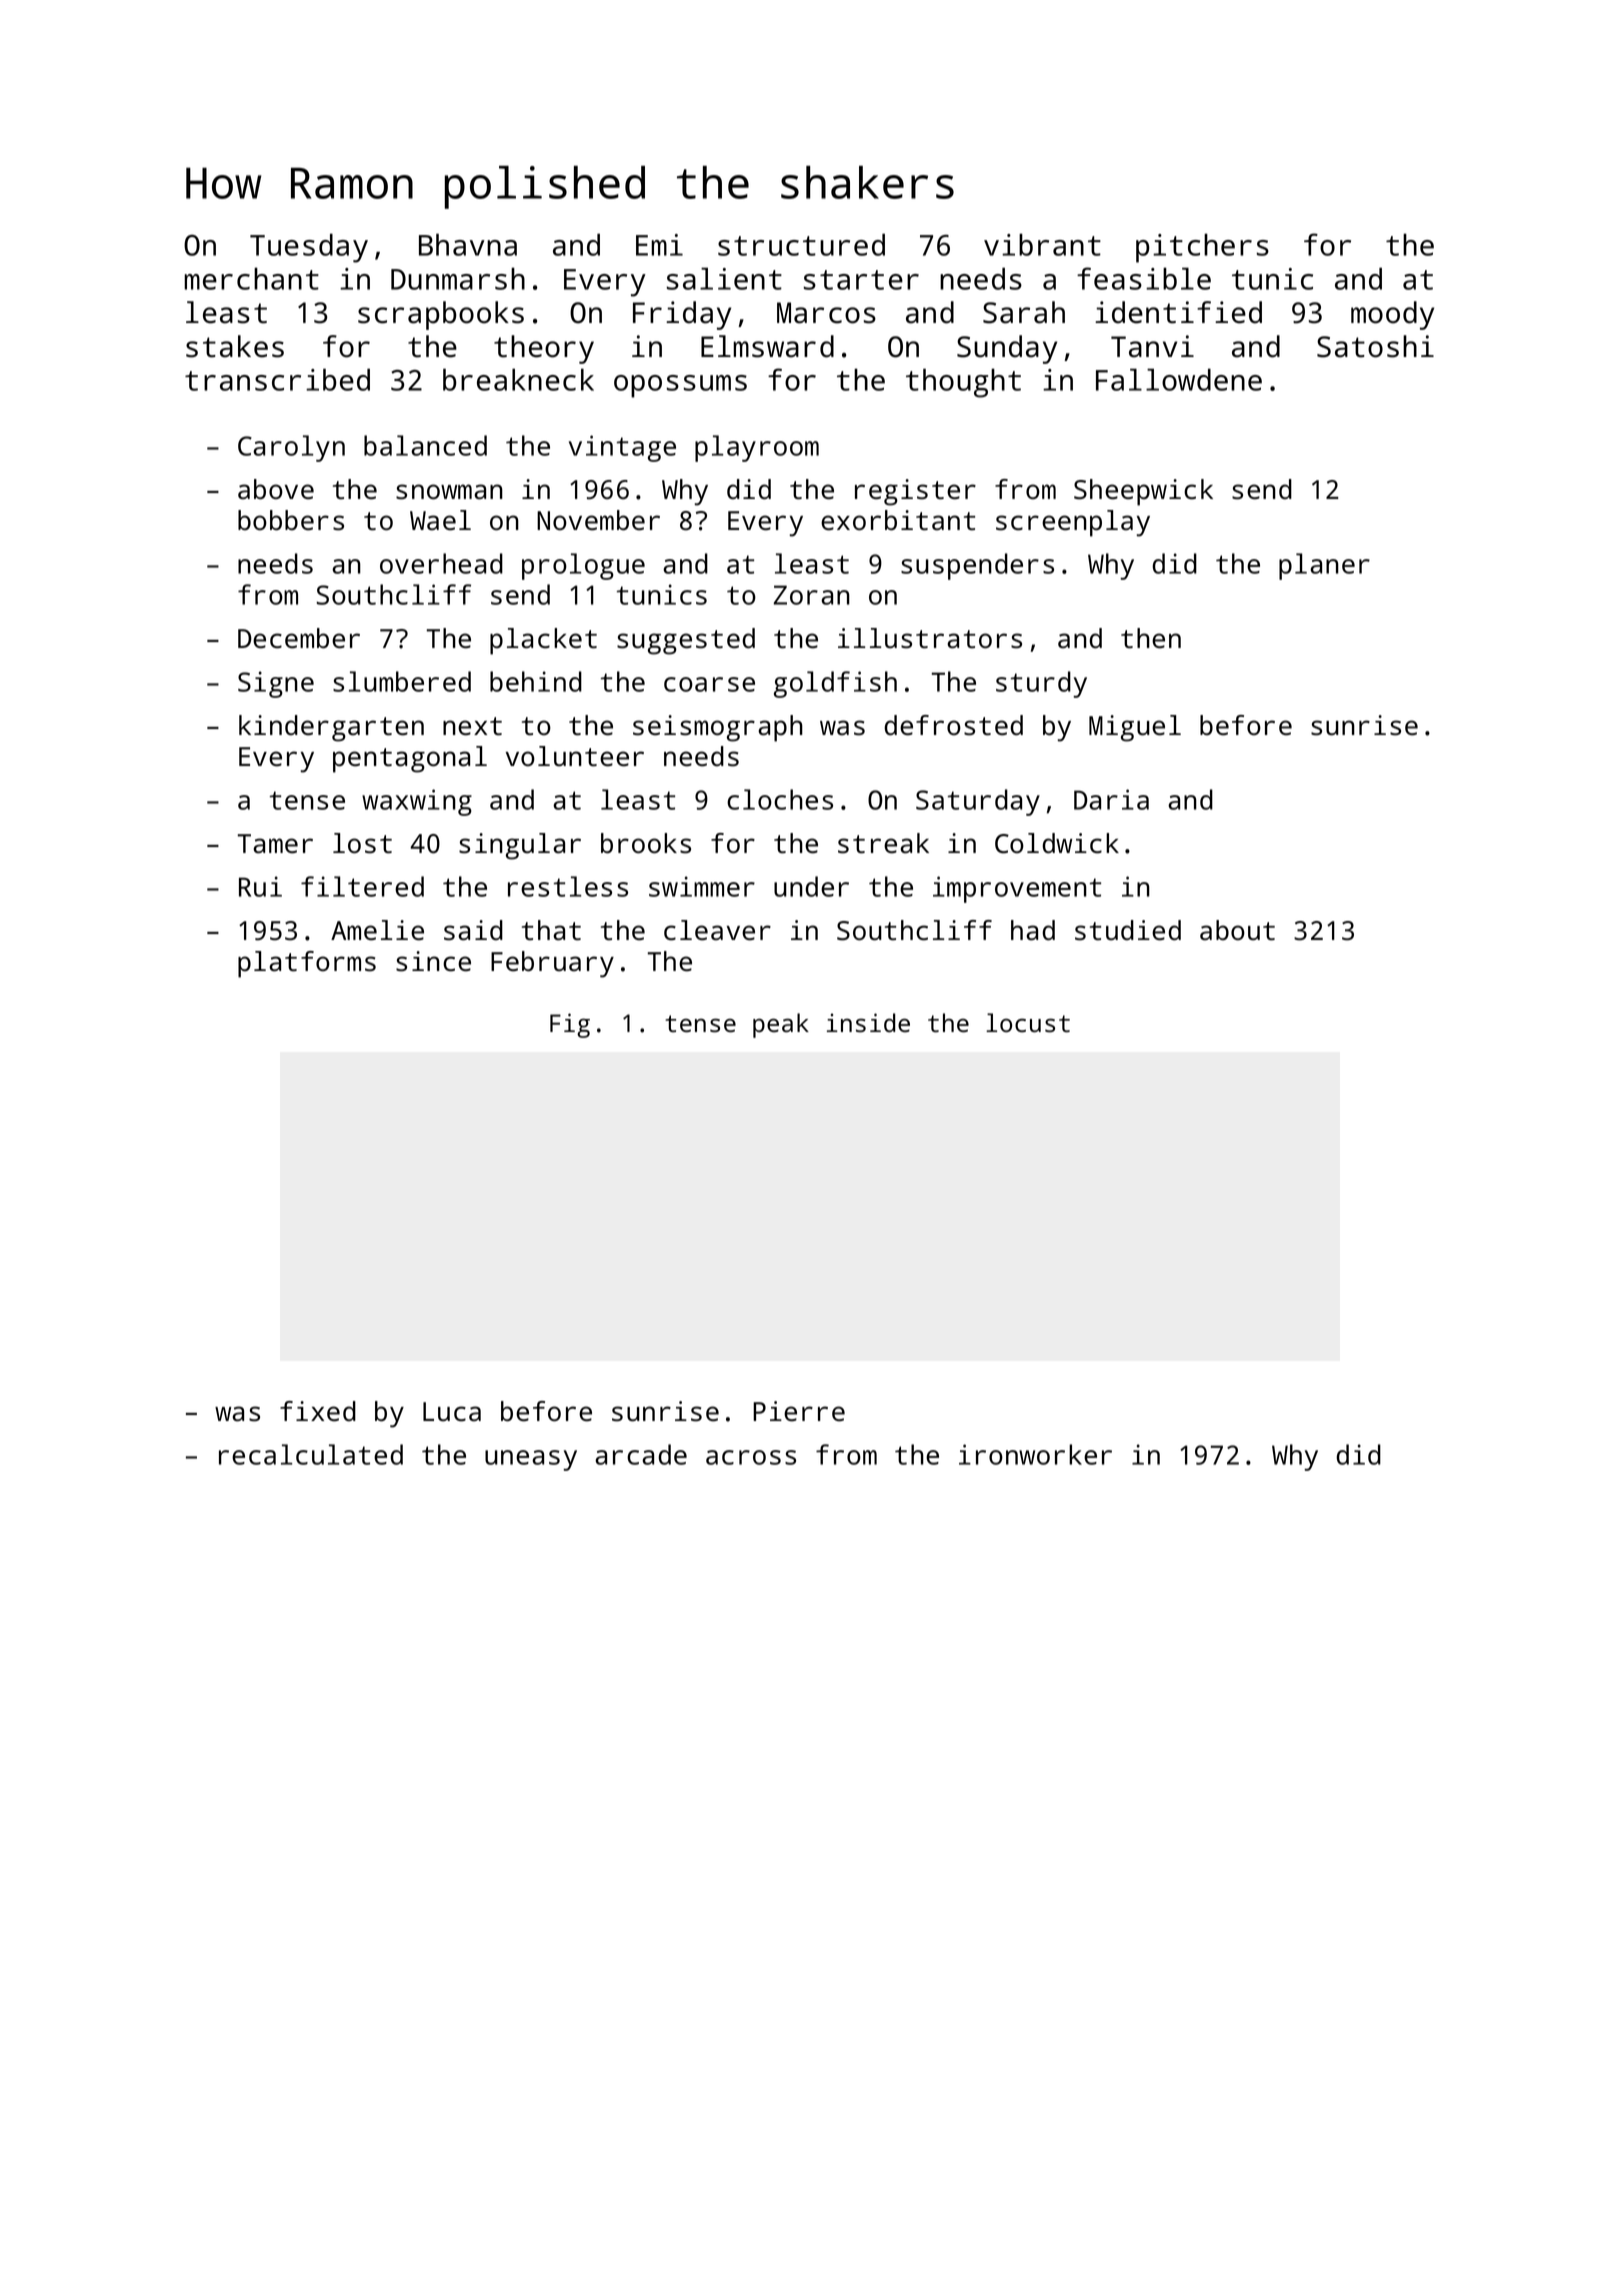 The height and width of the document is (2292, 1620). Describe the element at coordinates (781, 1025) in the document. I see `peak` at that location.
